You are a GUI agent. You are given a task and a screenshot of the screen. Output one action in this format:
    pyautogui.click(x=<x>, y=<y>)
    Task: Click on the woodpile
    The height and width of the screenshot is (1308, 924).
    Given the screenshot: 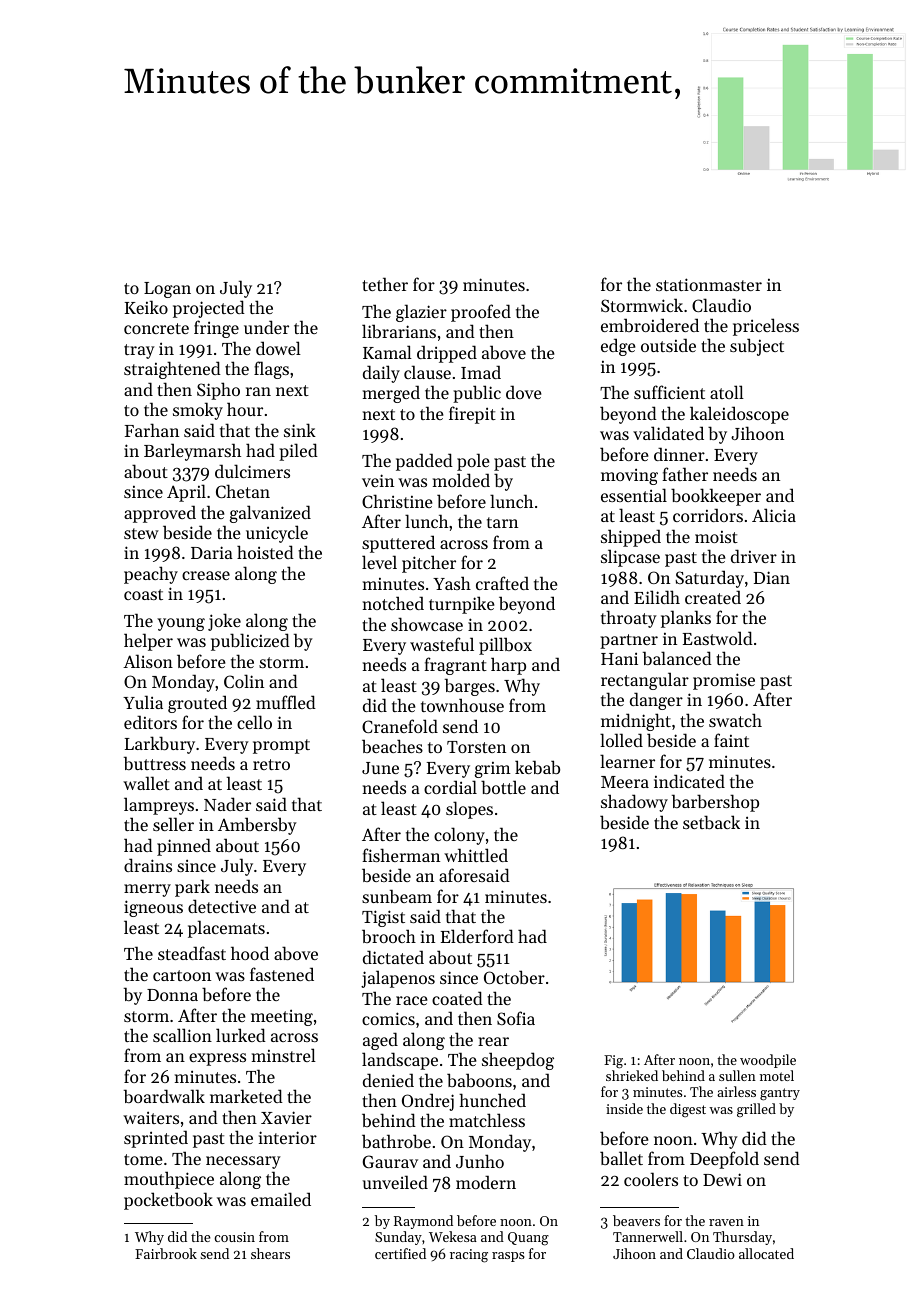 What is the action you would take?
    pyautogui.click(x=768, y=1061)
